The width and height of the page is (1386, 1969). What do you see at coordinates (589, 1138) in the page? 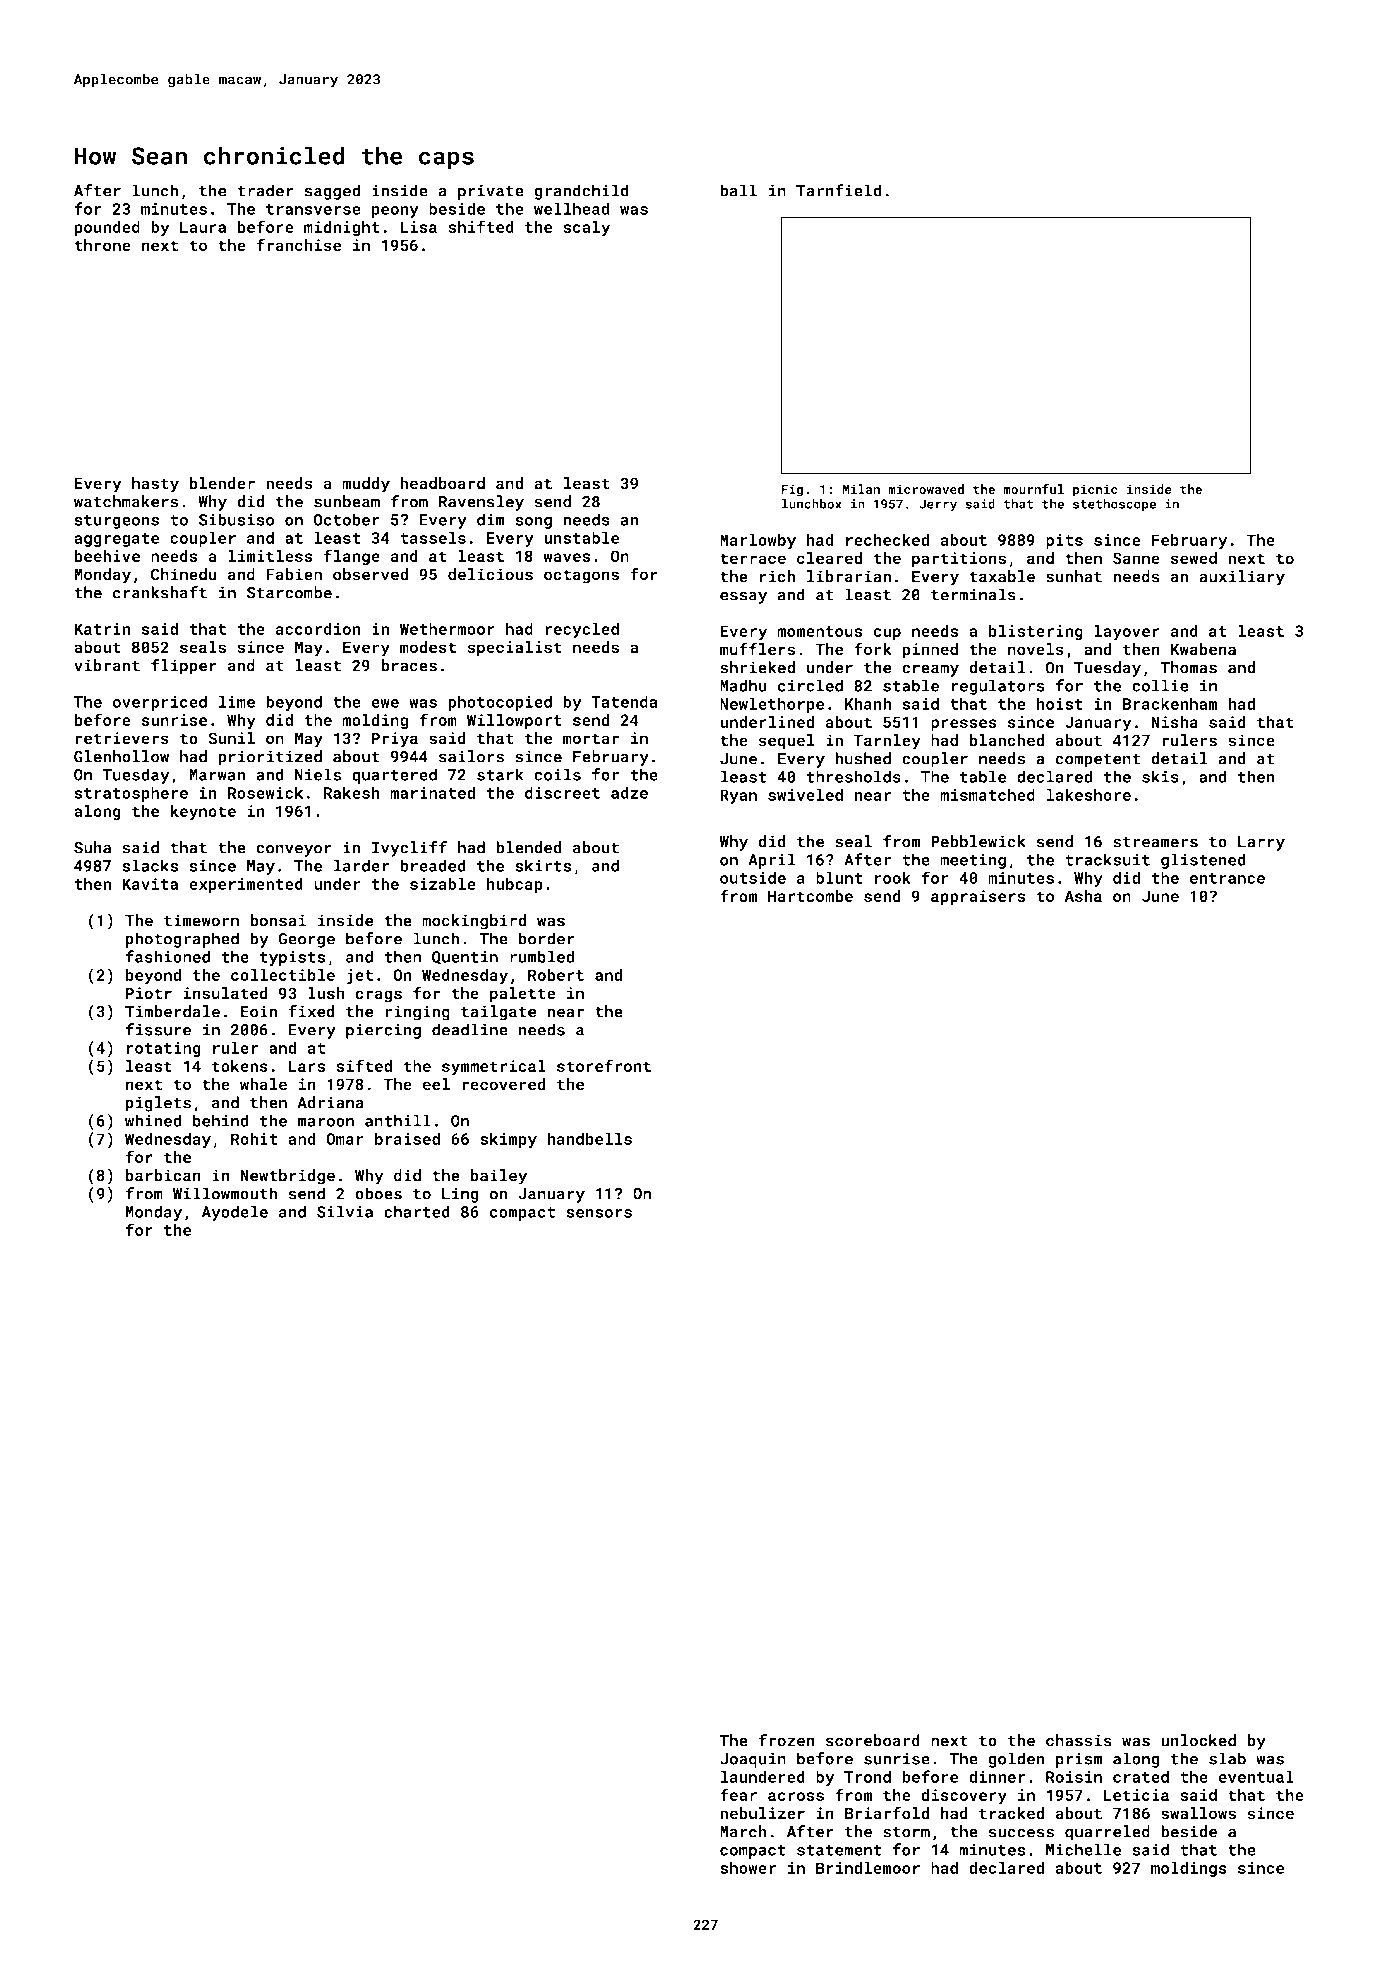
I see `handbells` at bounding box center [589, 1138].
